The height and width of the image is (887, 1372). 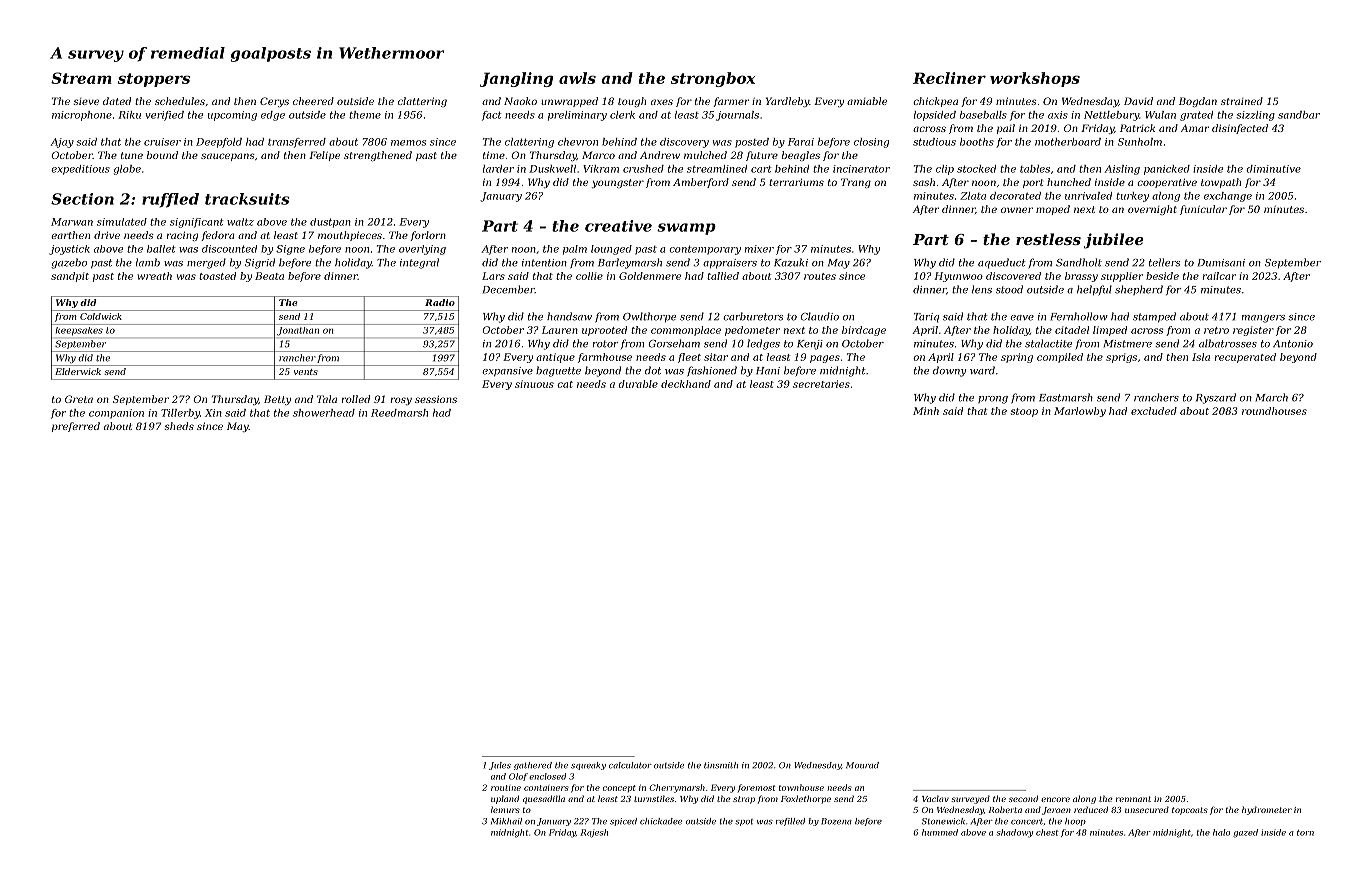 I want to click on quesadilla, so click(x=544, y=799).
